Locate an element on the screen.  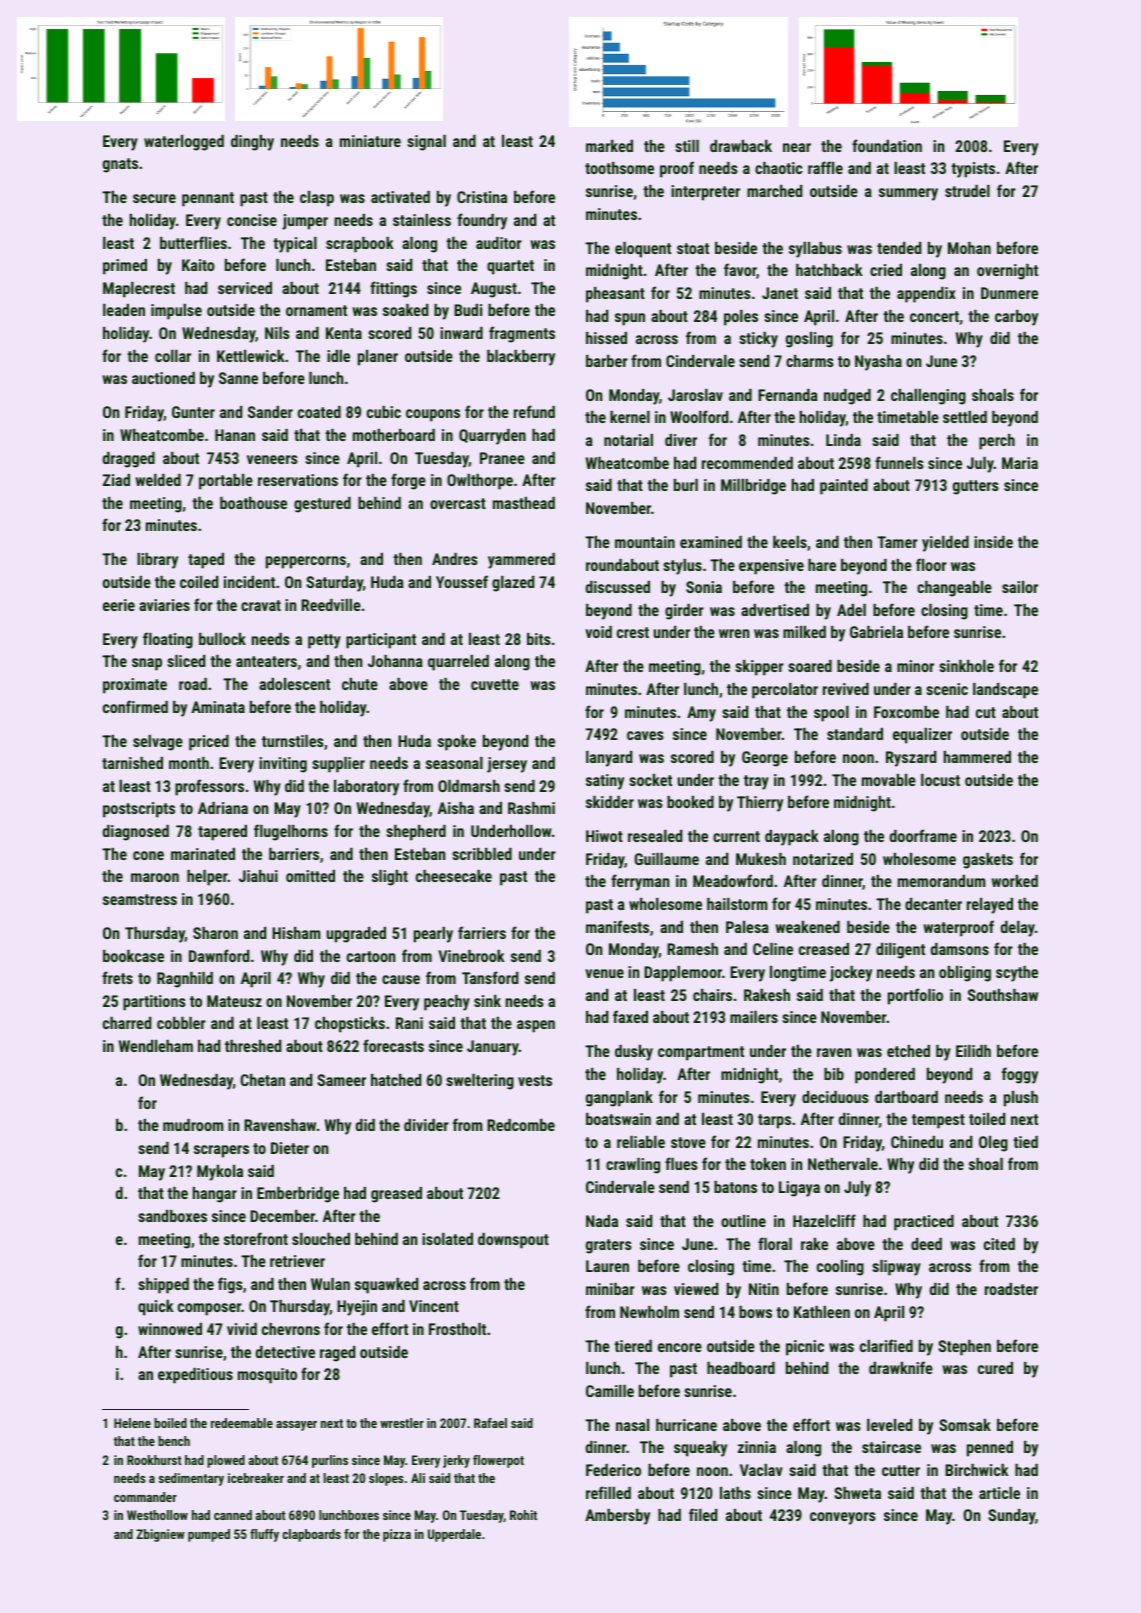
petty is located at coordinates (324, 641).
